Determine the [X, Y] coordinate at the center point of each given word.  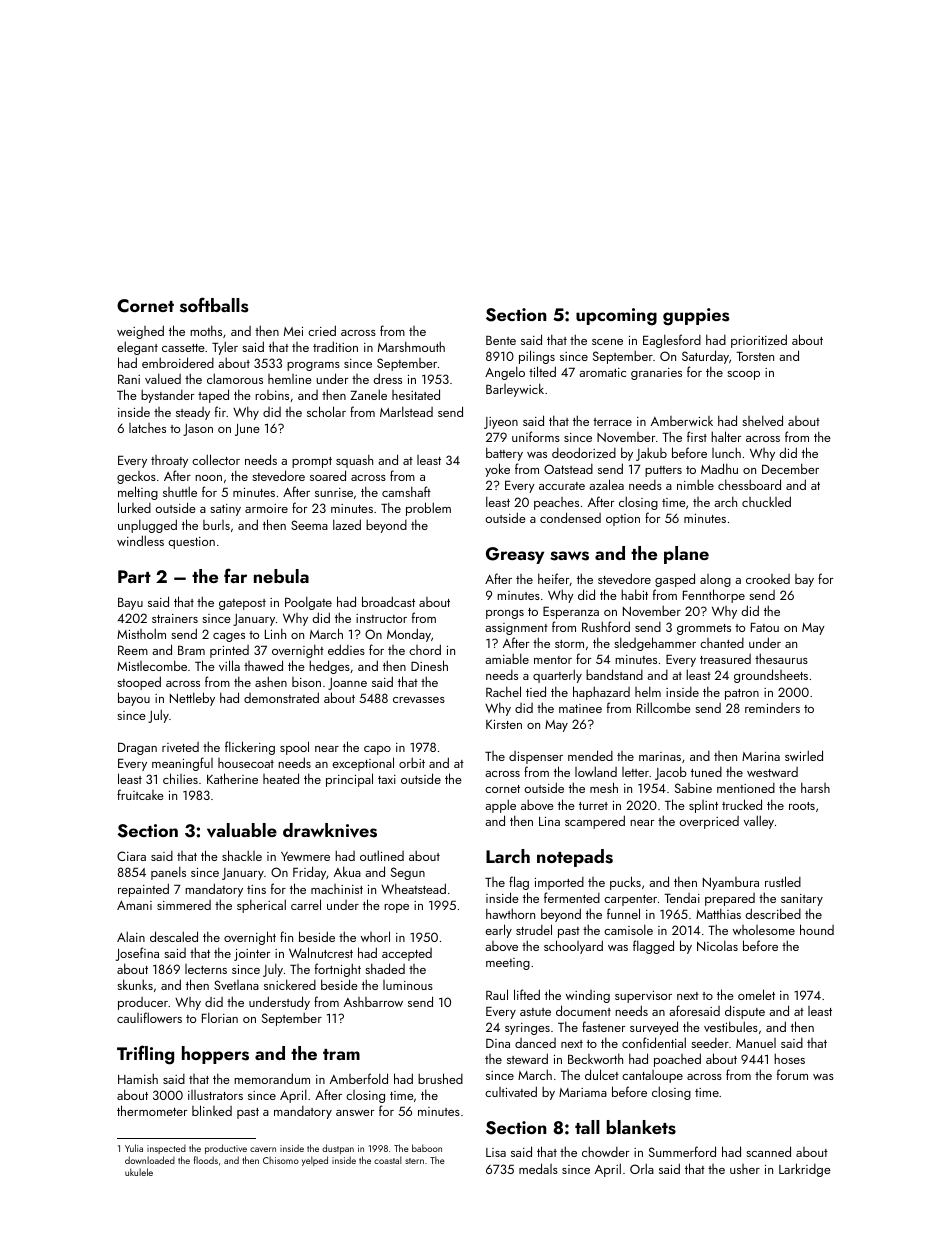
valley [759, 822]
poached [677, 1060]
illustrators [215, 1095]
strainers [175, 618]
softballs [214, 305]
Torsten [755, 356]
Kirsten [504, 724]
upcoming [616, 317]
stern [414, 1161]
